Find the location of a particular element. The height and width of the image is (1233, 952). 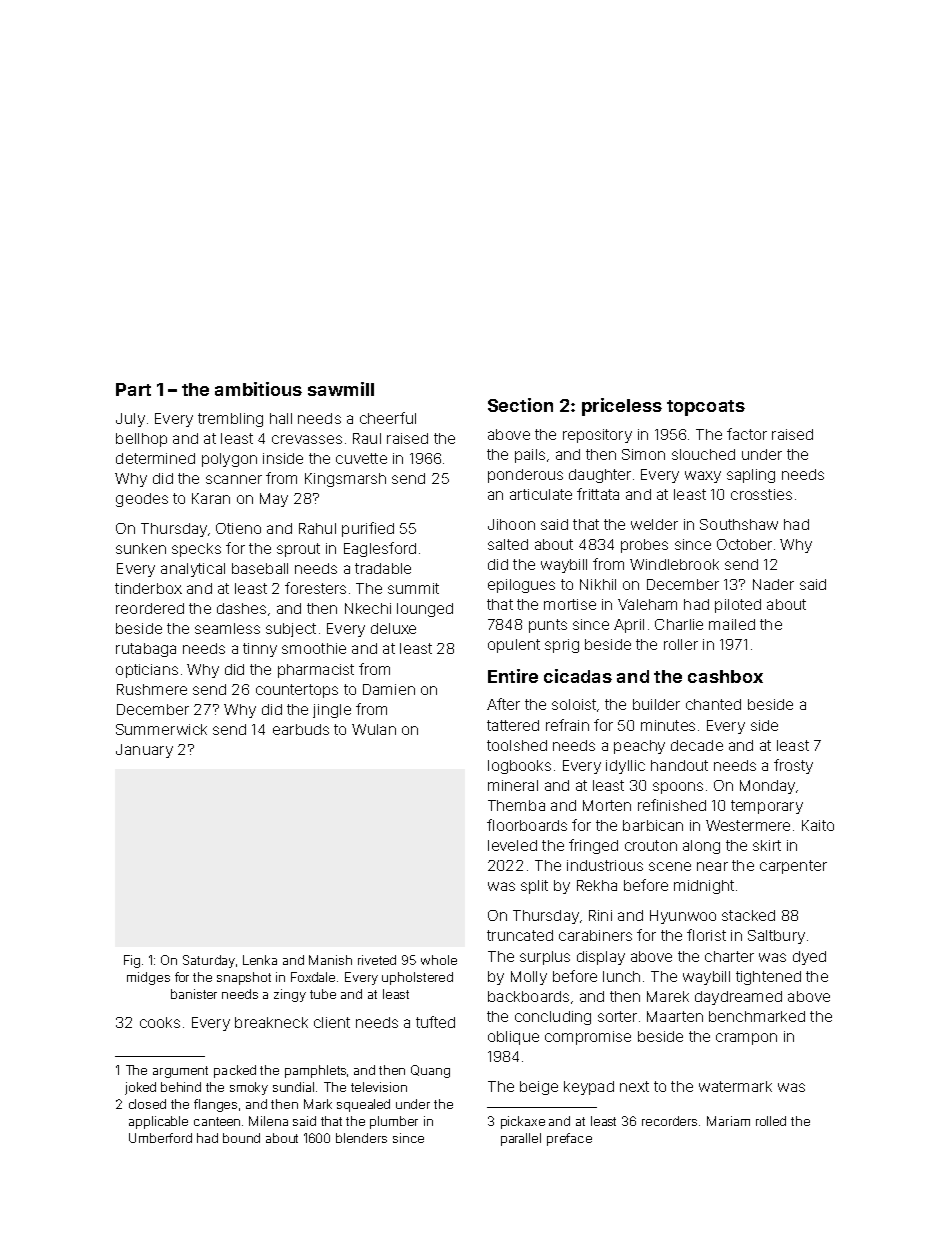

Morten is located at coordinates (607, 805).
